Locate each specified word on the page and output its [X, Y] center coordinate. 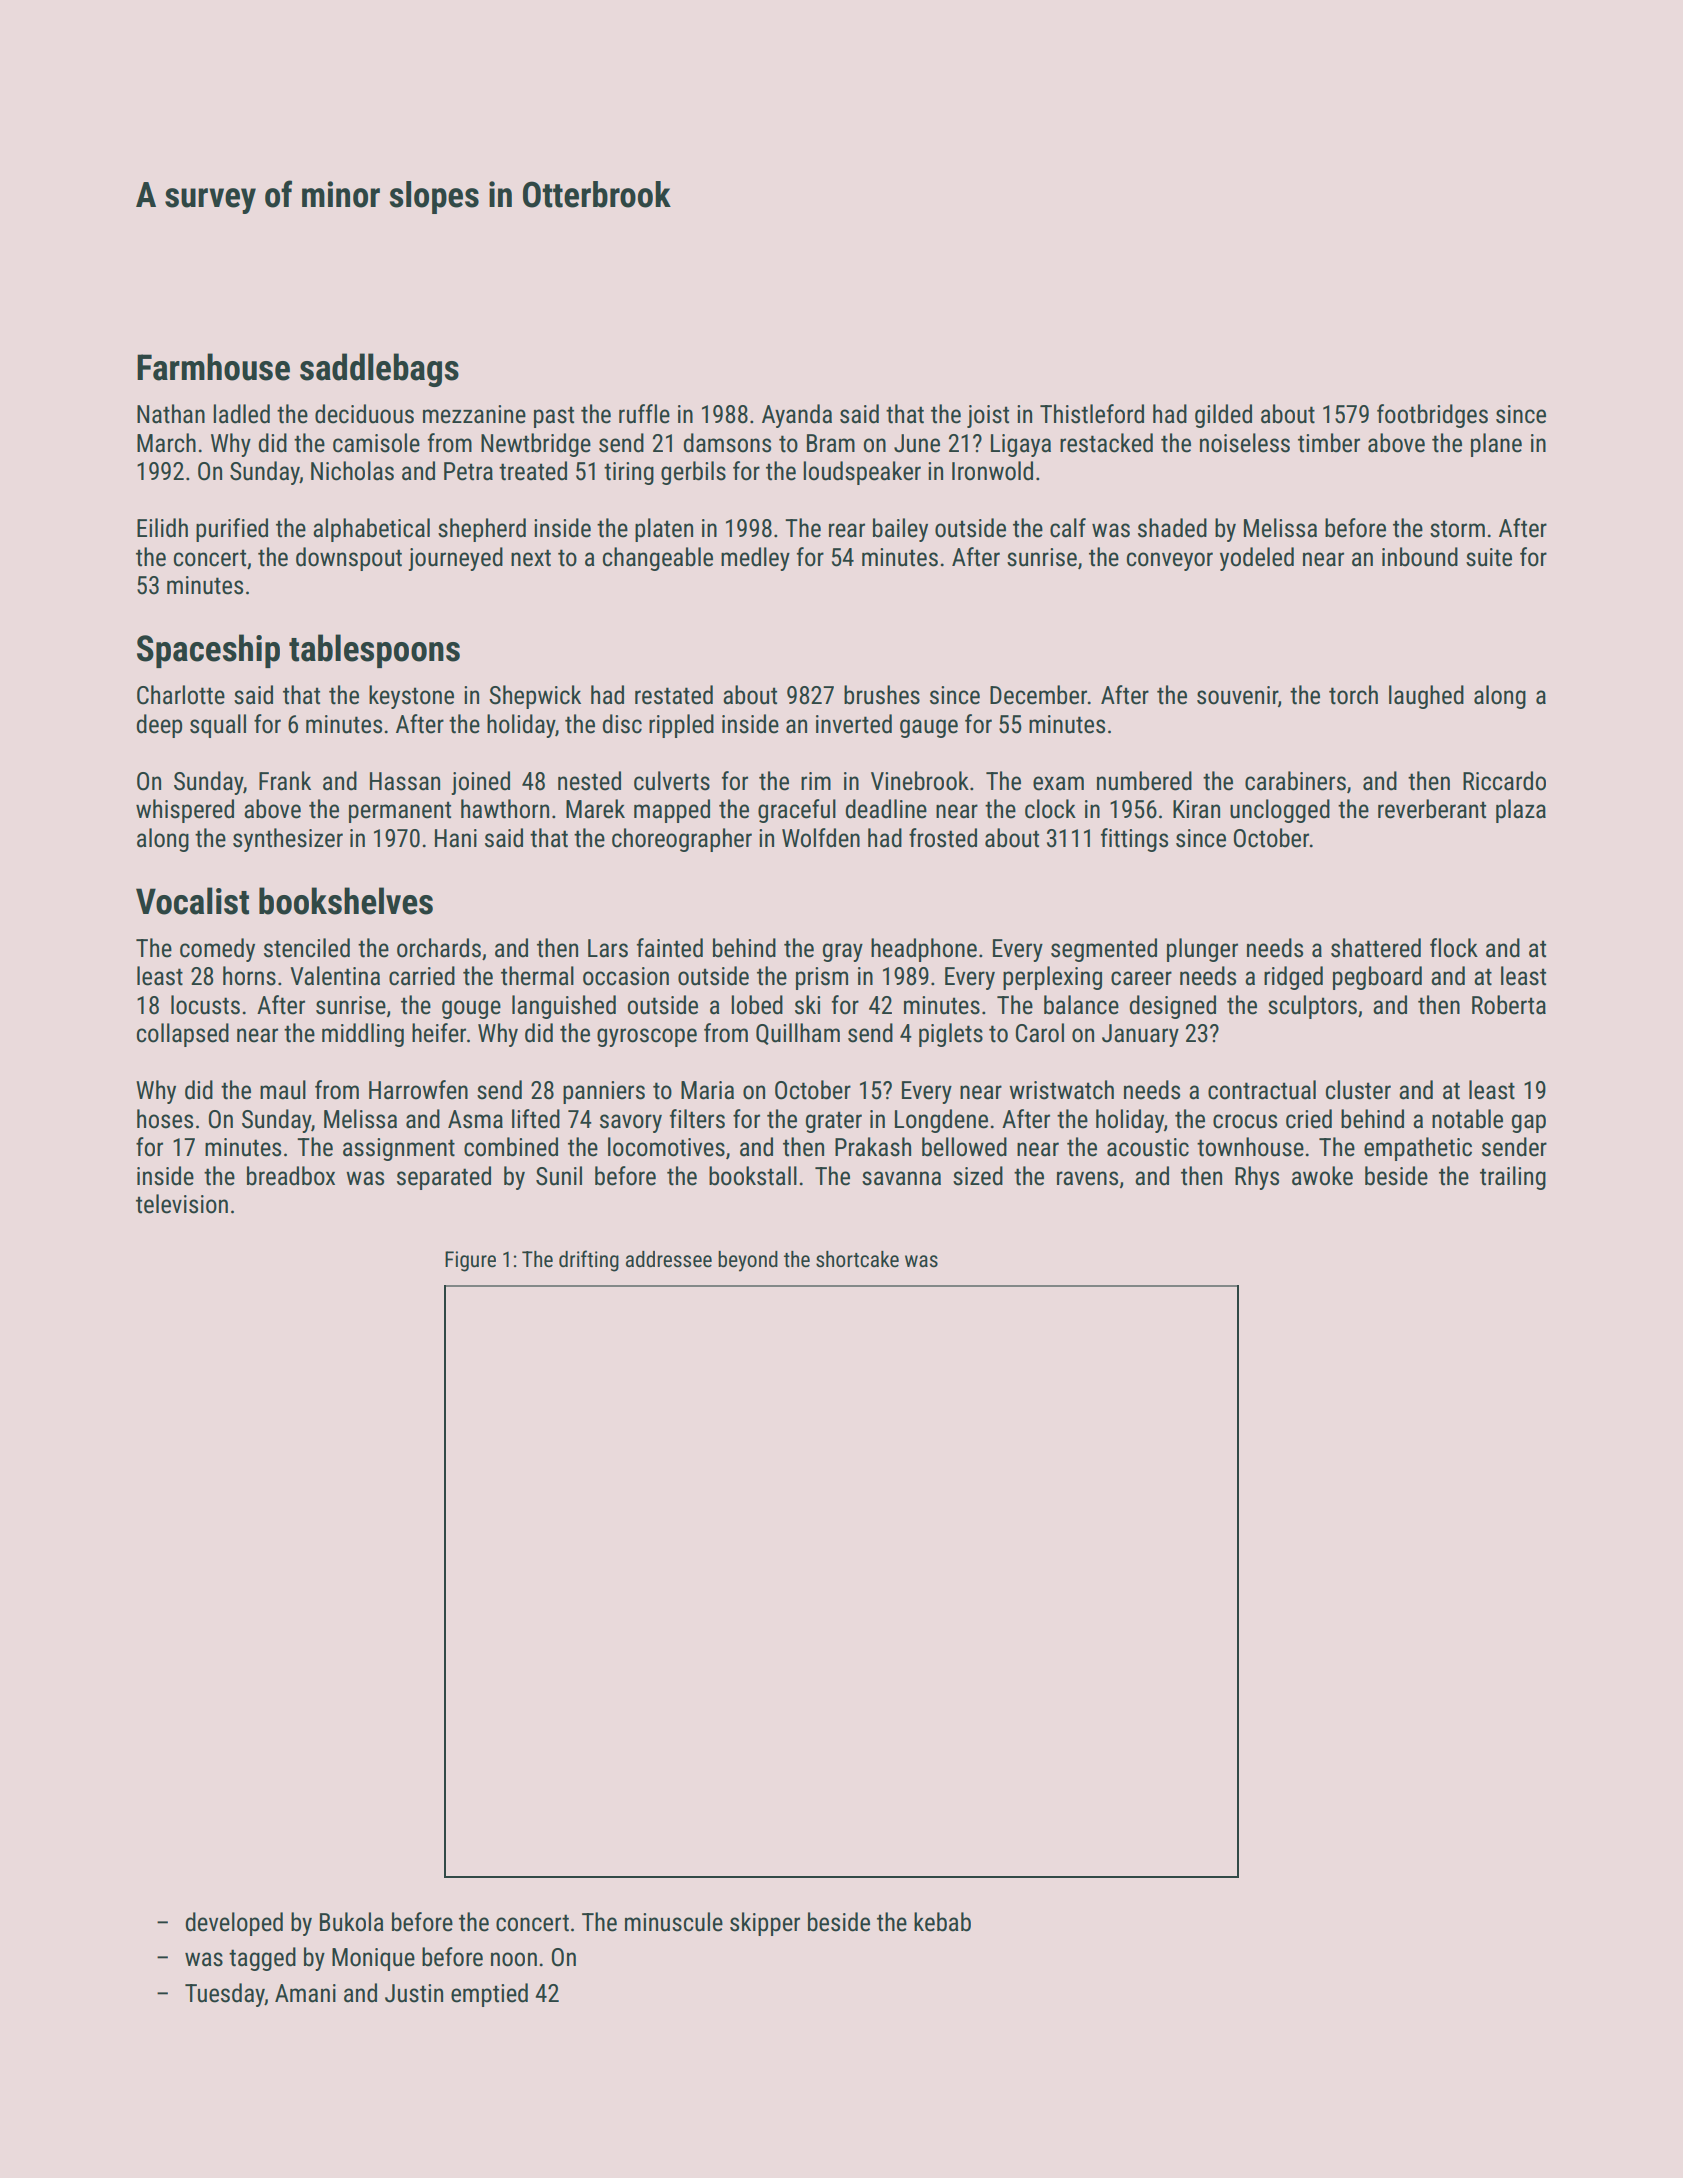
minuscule [674, 1922]
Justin [414, 1993]
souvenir [1237, 695]
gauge [929, 728]
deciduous [364, 414]
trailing [1513, 1178]
